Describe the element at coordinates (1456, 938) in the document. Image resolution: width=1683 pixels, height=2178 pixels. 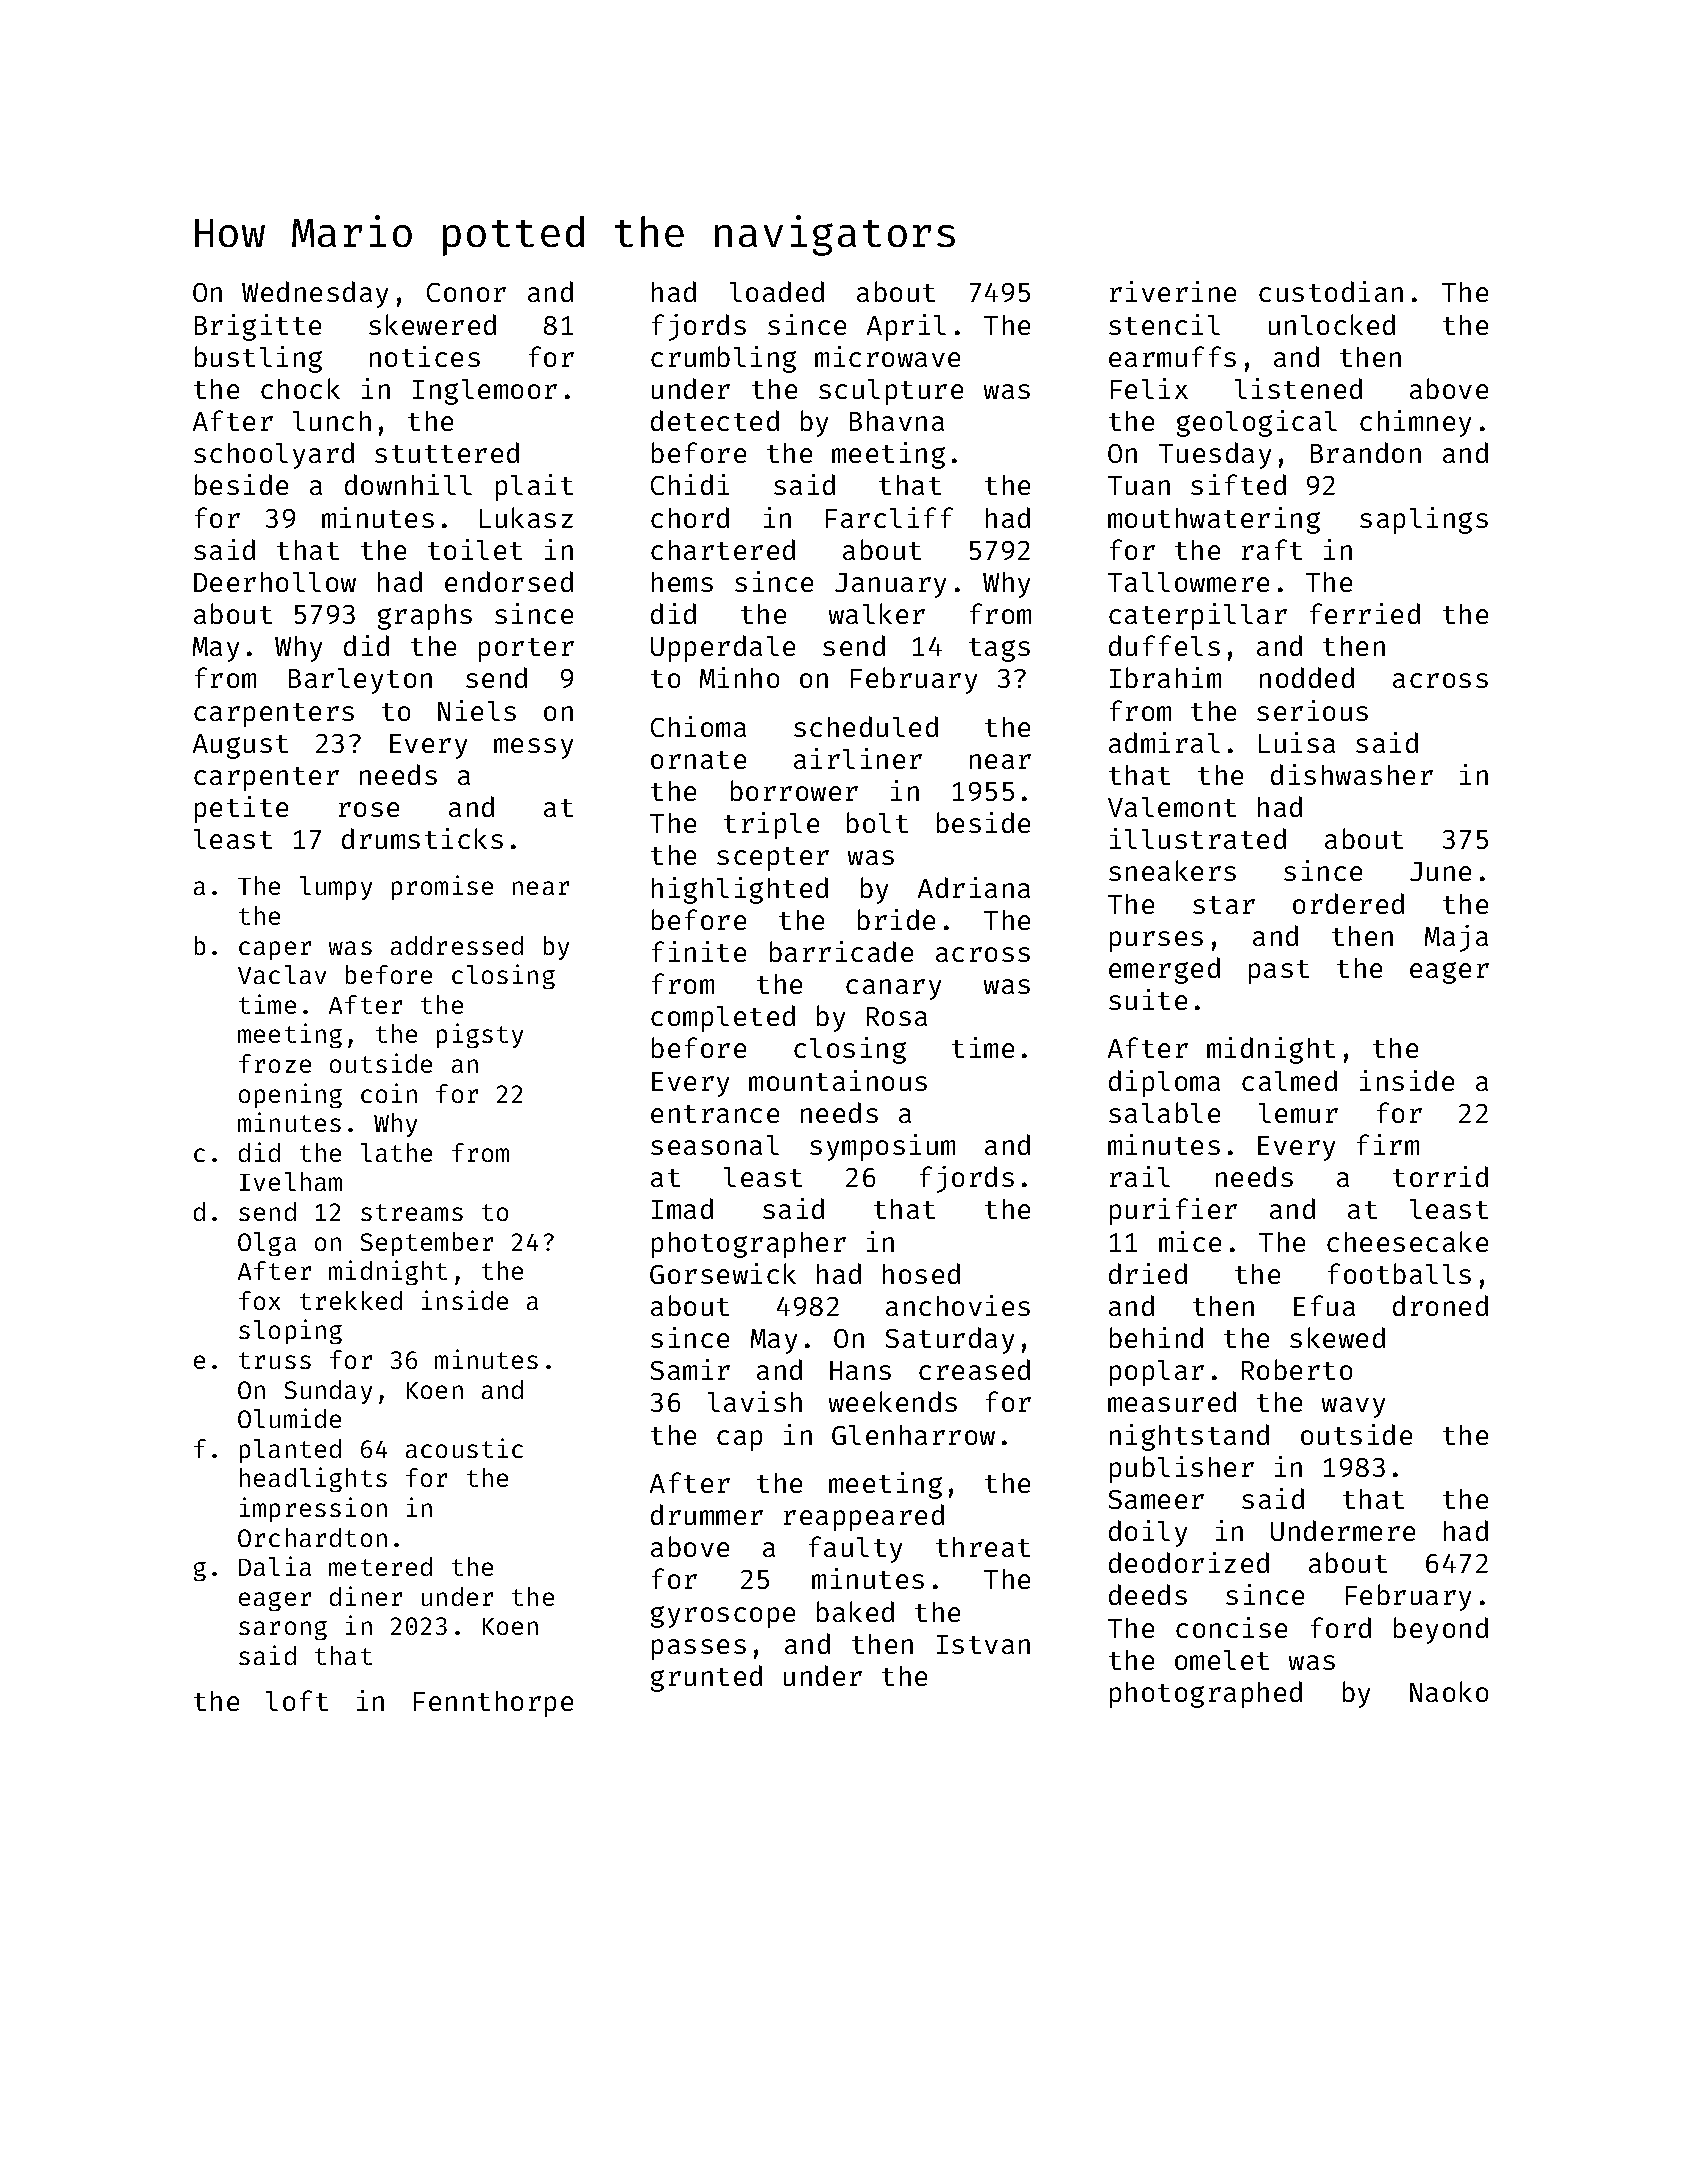
I see `Maja` at that location.
